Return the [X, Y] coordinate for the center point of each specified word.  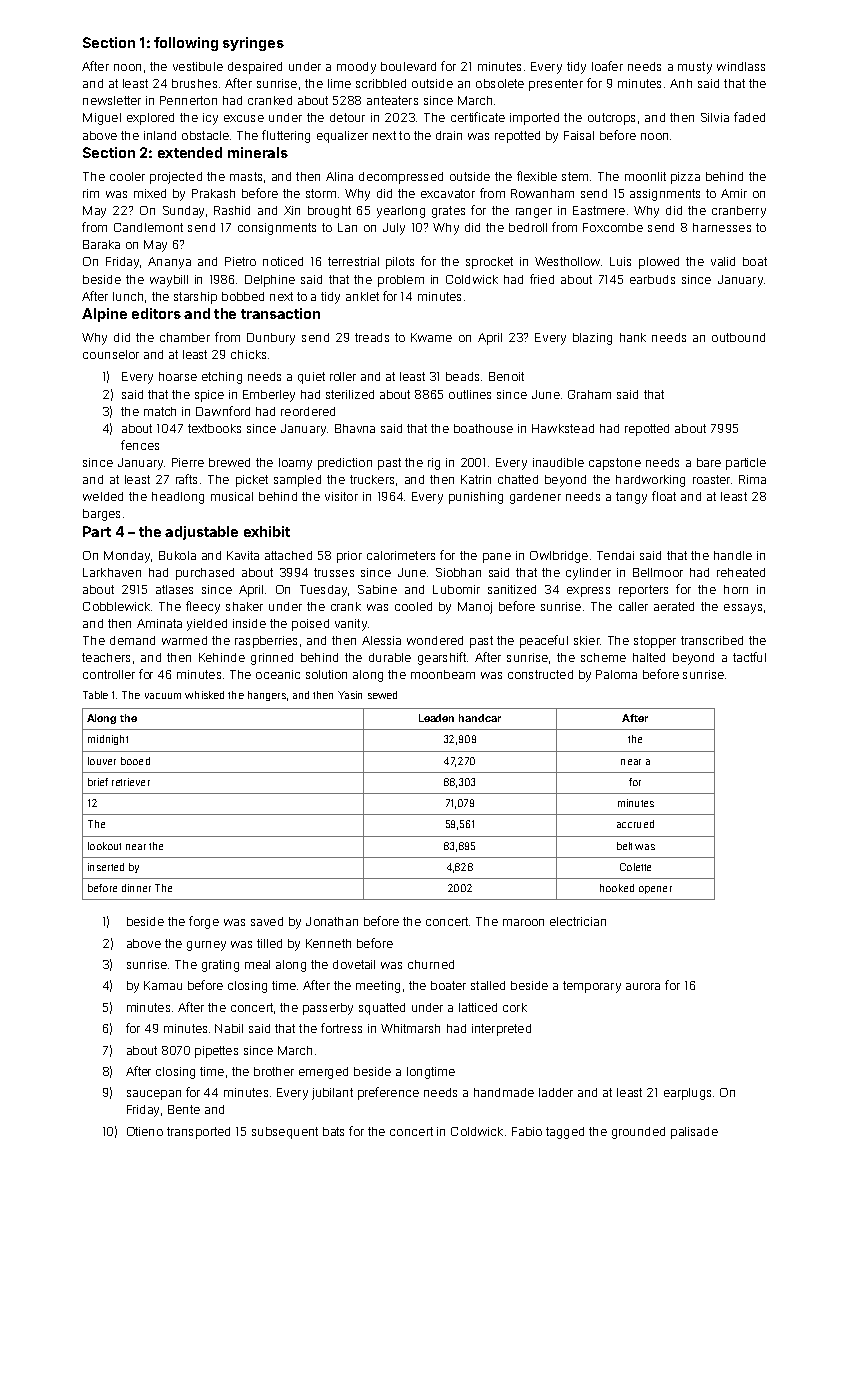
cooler [127, 176]
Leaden [436, 718]
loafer [607, 66]
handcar [480, 718]
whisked [204, 695]
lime [339, 83]
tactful [749, 657]
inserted [106, 867]
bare [709, 462]
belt [624, 846]
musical [232, 496]
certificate [478, 117]
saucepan [154, 1095]
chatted [518, 479]
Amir [734, 193]
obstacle [205, 135]
